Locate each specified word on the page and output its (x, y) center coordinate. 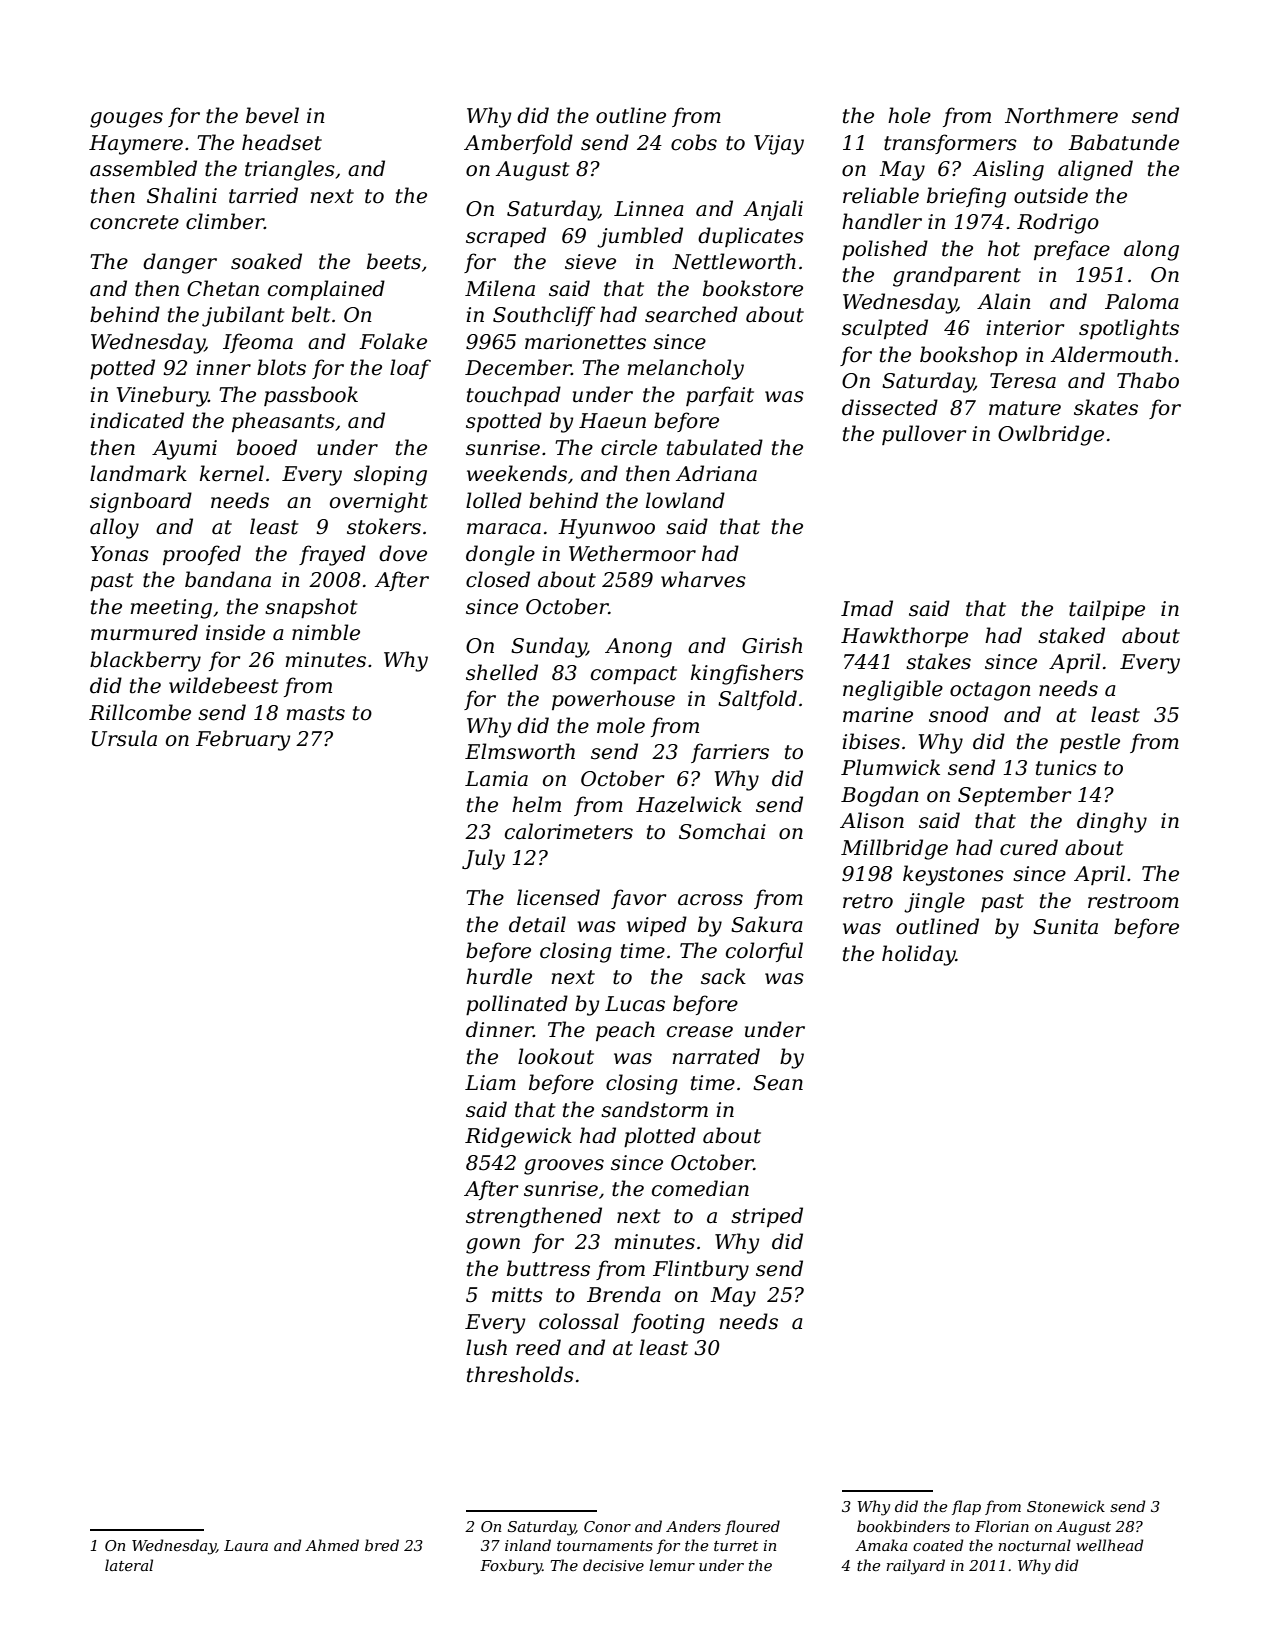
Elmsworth (520, 751)
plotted (660, 1137)
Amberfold (518, 144)
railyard (915, 1567)
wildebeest (224, 685)
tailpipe (1107, 610)
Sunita (1065, 927)
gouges (126, 120)
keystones (953, 875)
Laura (246, 1545)
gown (493, 1246)
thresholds (520, 1374)
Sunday (548, 647)
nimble (326, 632)
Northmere (1061, 115)
